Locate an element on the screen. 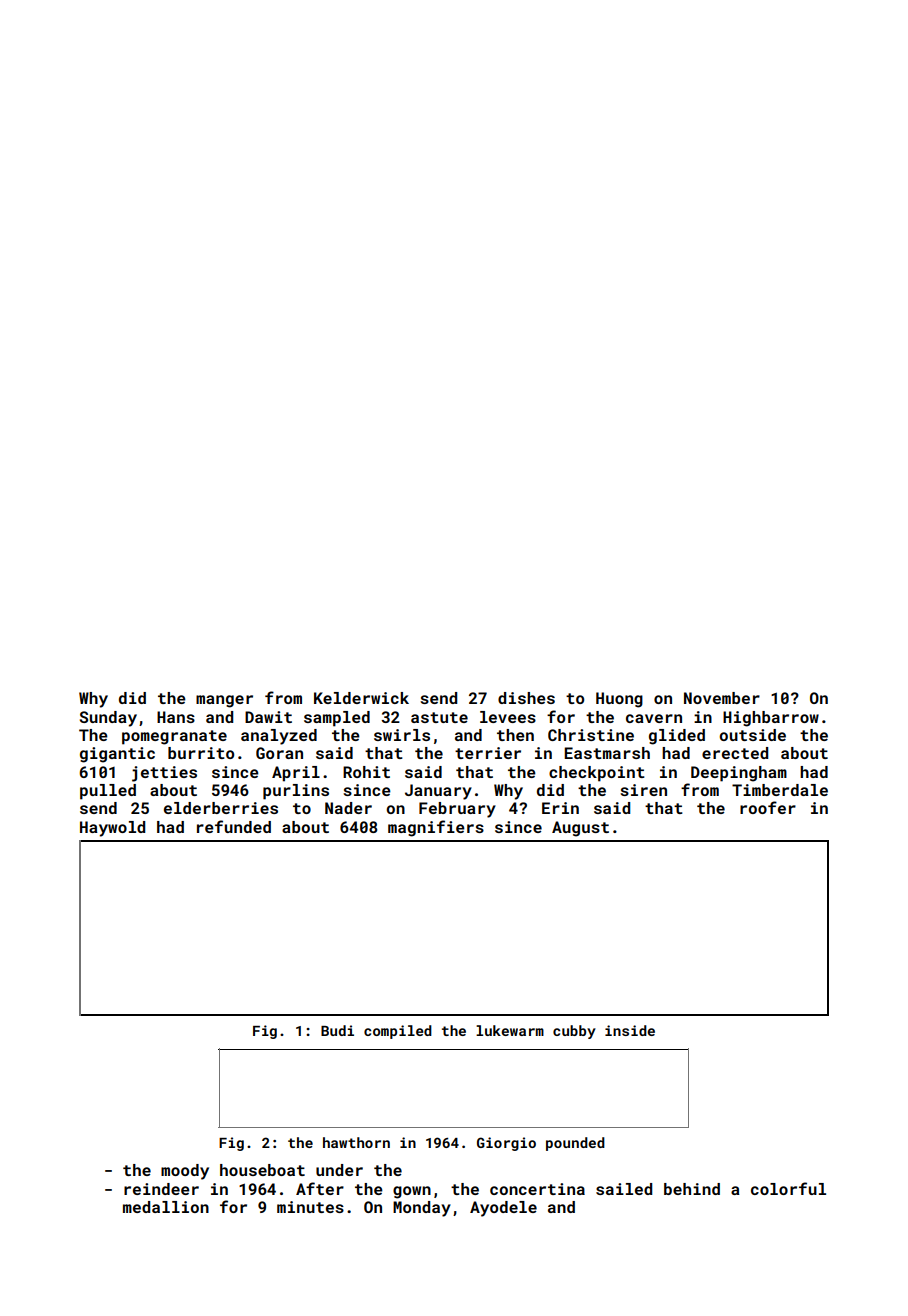  November is located at coordinates (722, 698).
